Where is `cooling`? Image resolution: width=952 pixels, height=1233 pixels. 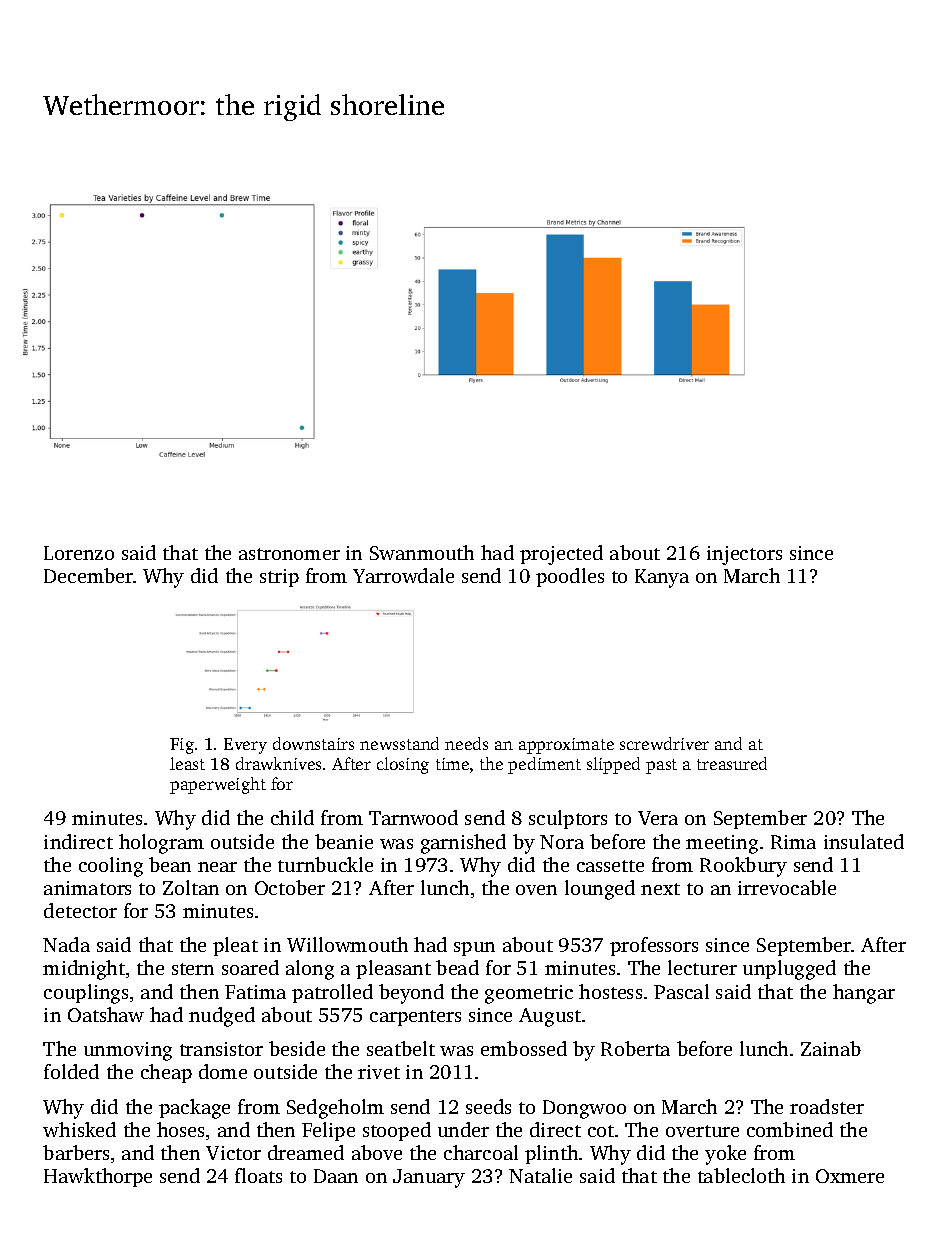
cooling is located at coordinates (111, 867).
